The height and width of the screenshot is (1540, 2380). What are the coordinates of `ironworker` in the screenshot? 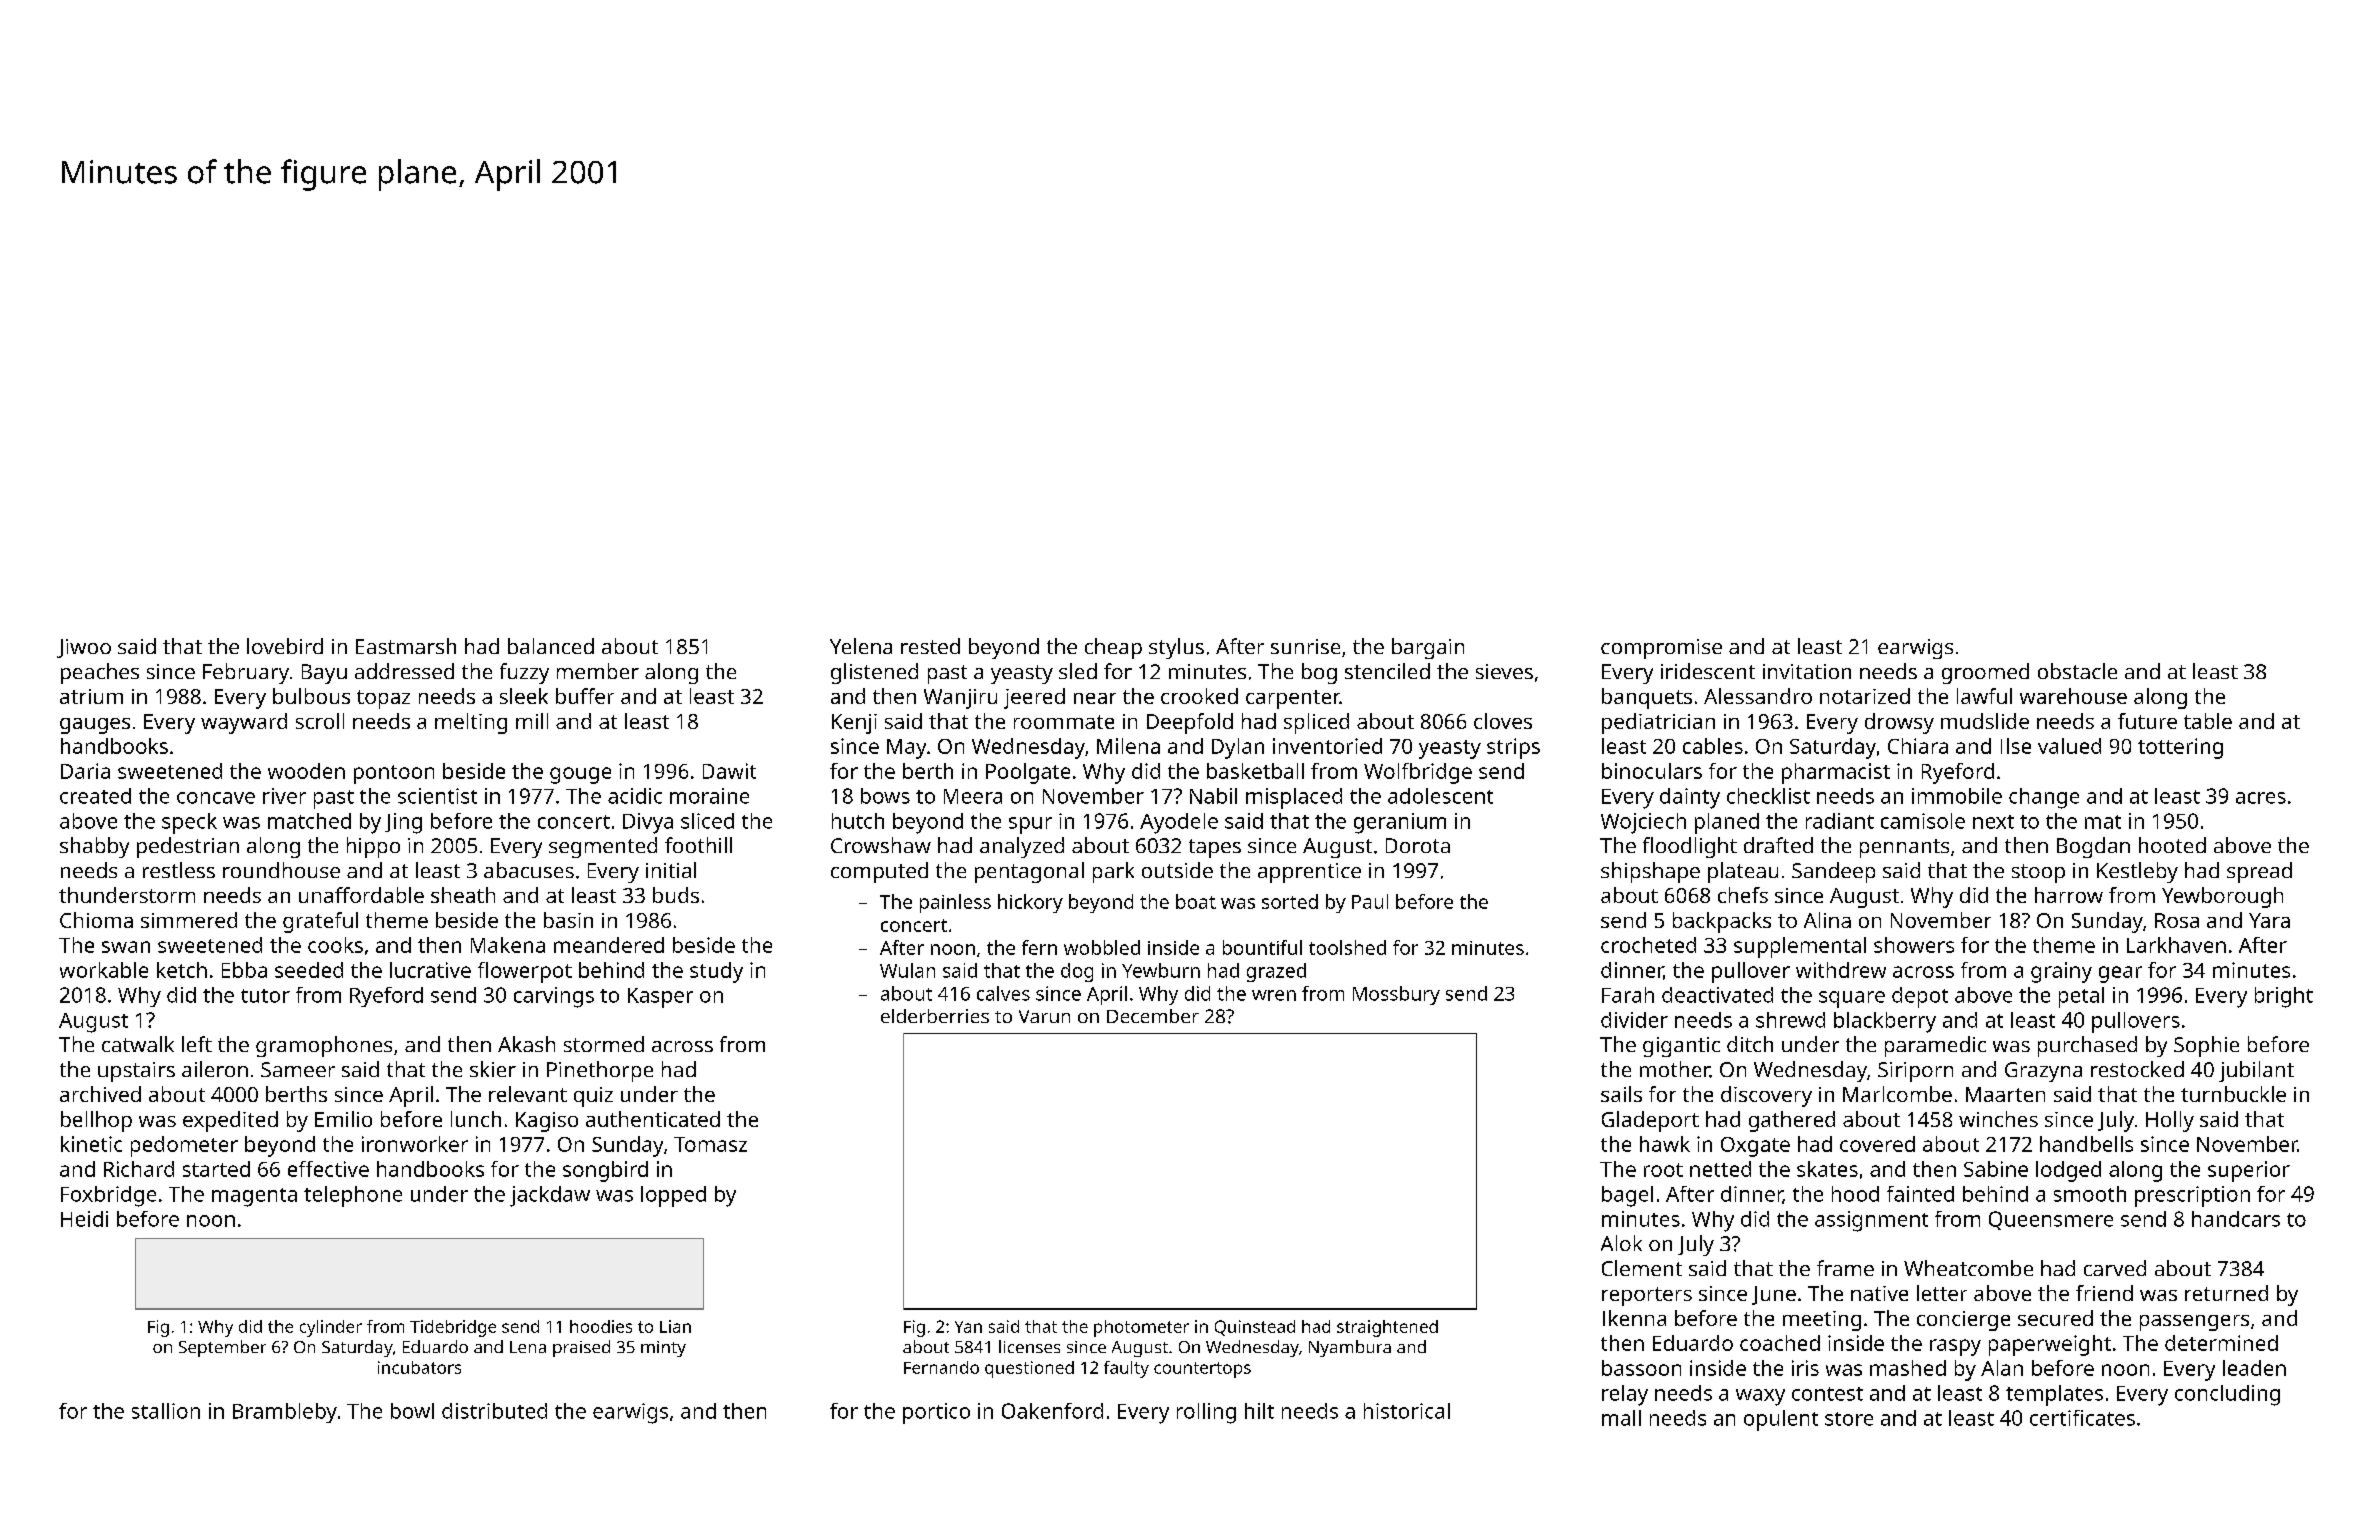 It's located at (415, 1144).
